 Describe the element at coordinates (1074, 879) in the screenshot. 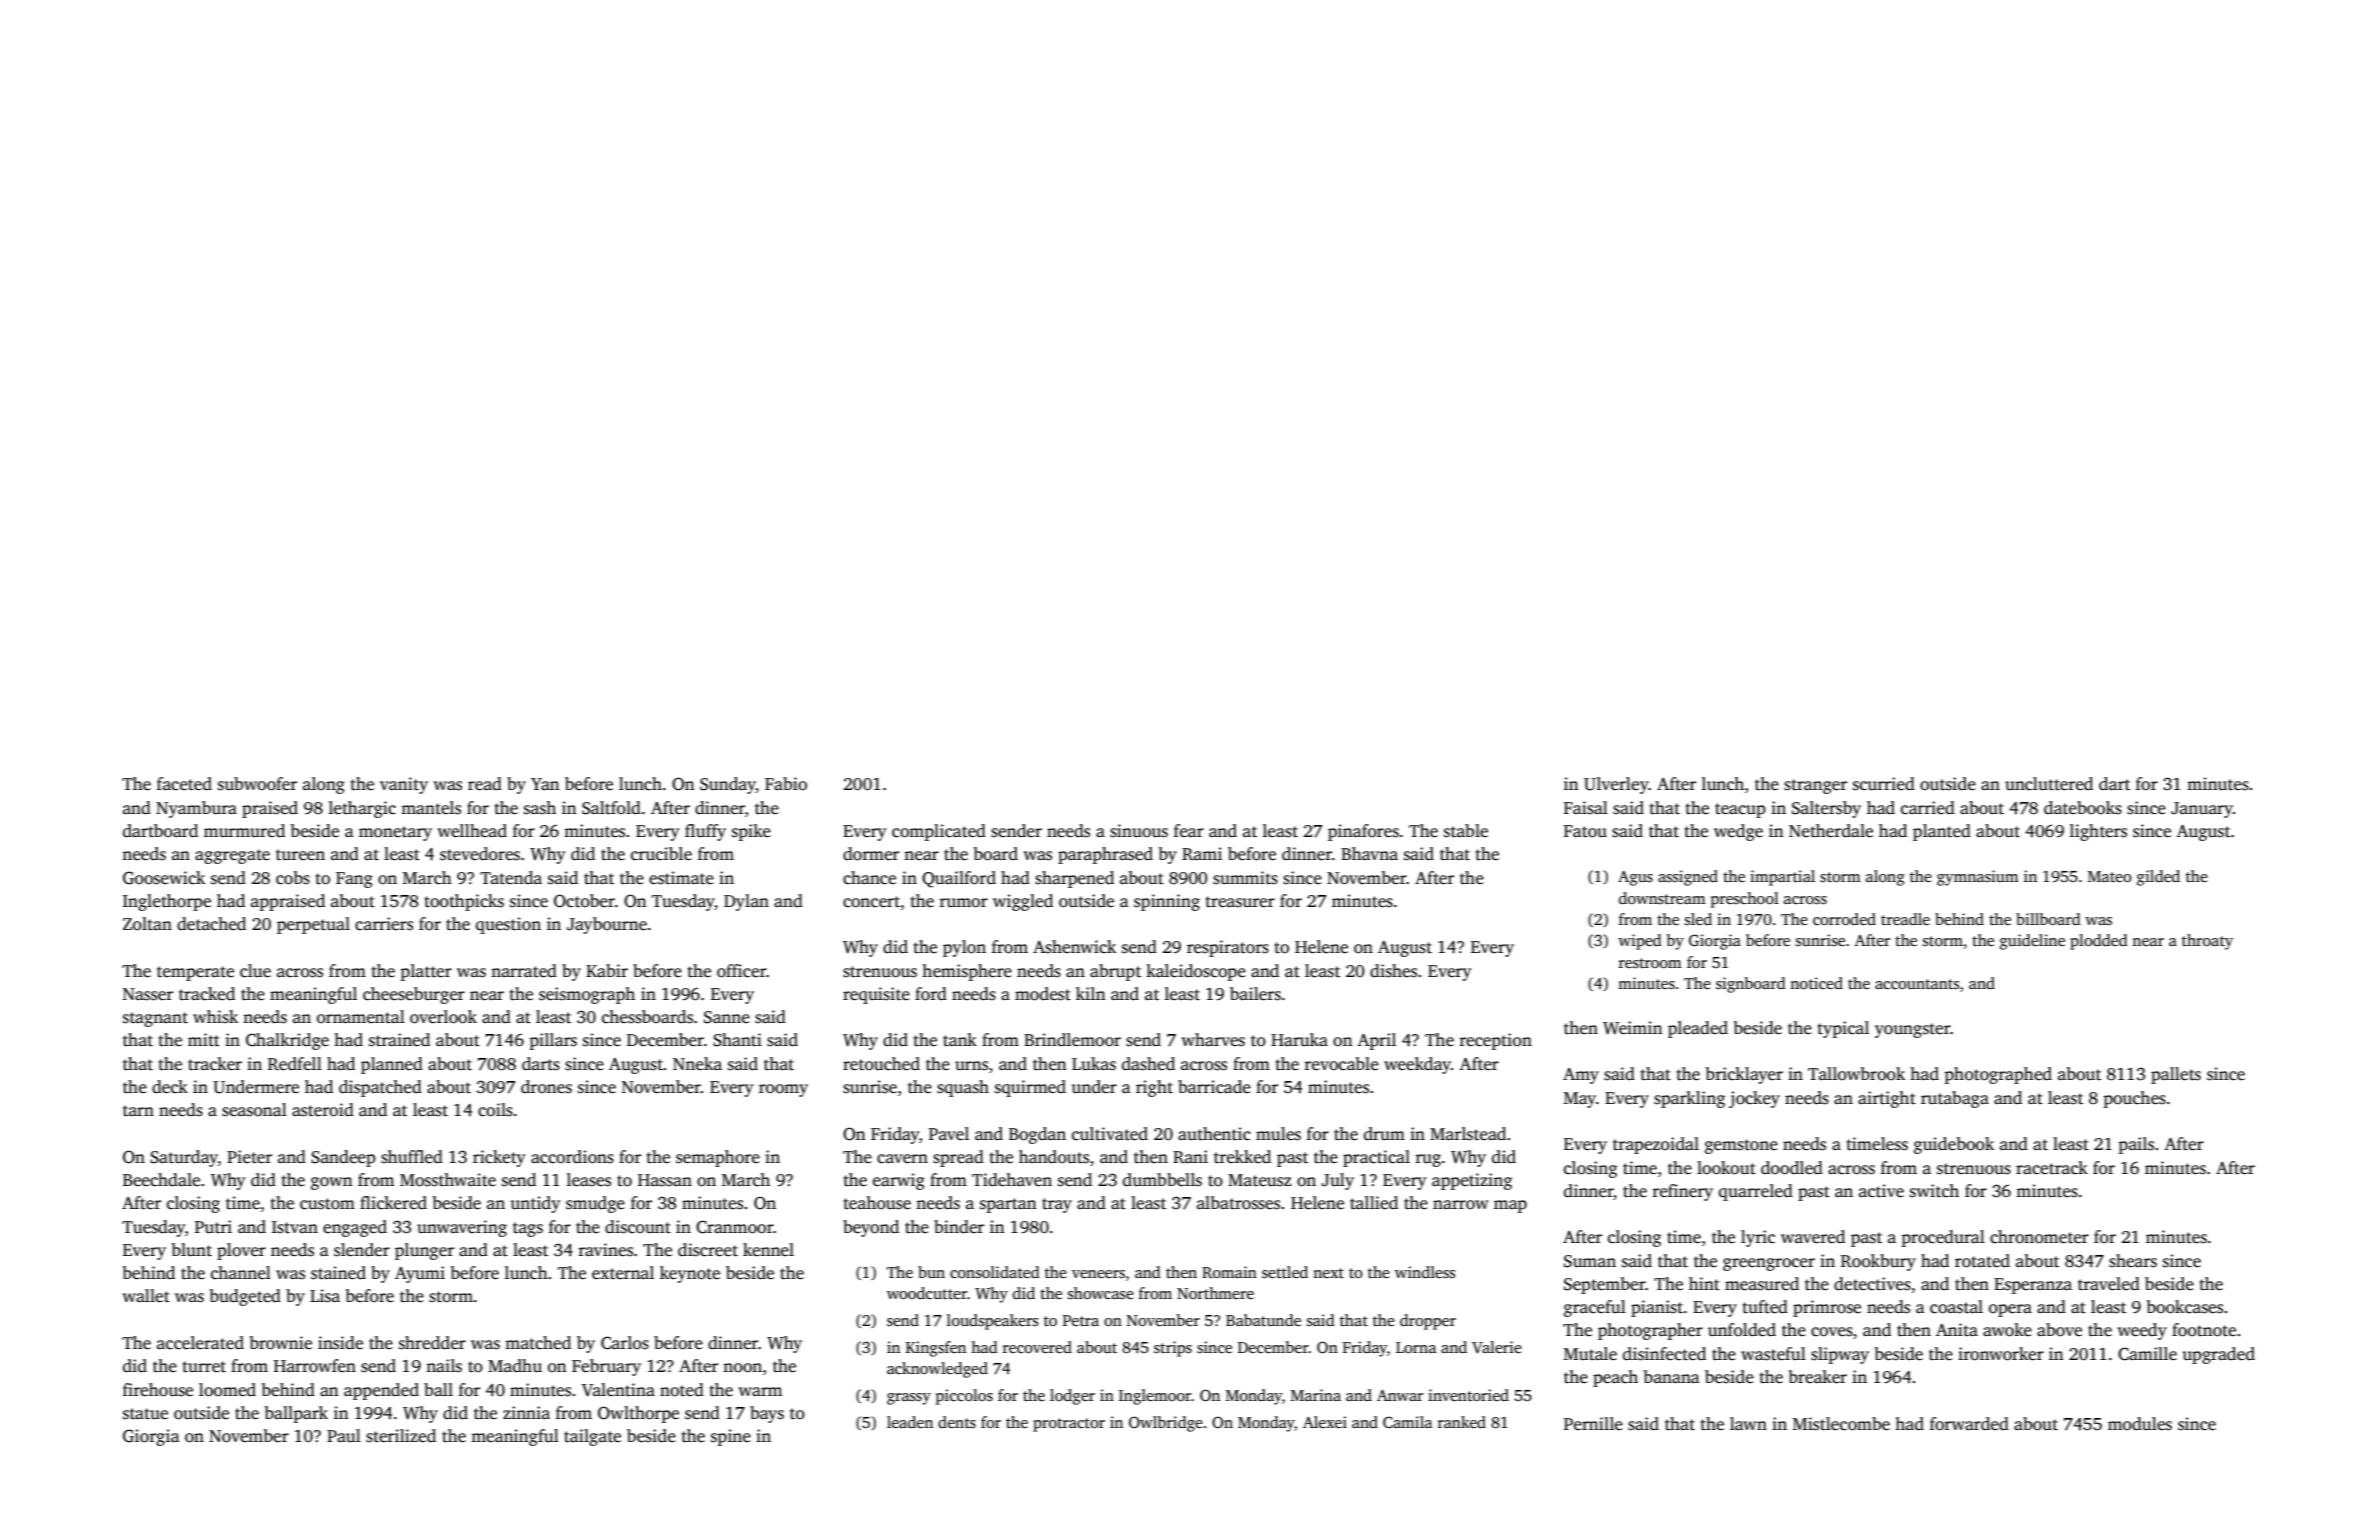

I see `sharpened` at that location.
